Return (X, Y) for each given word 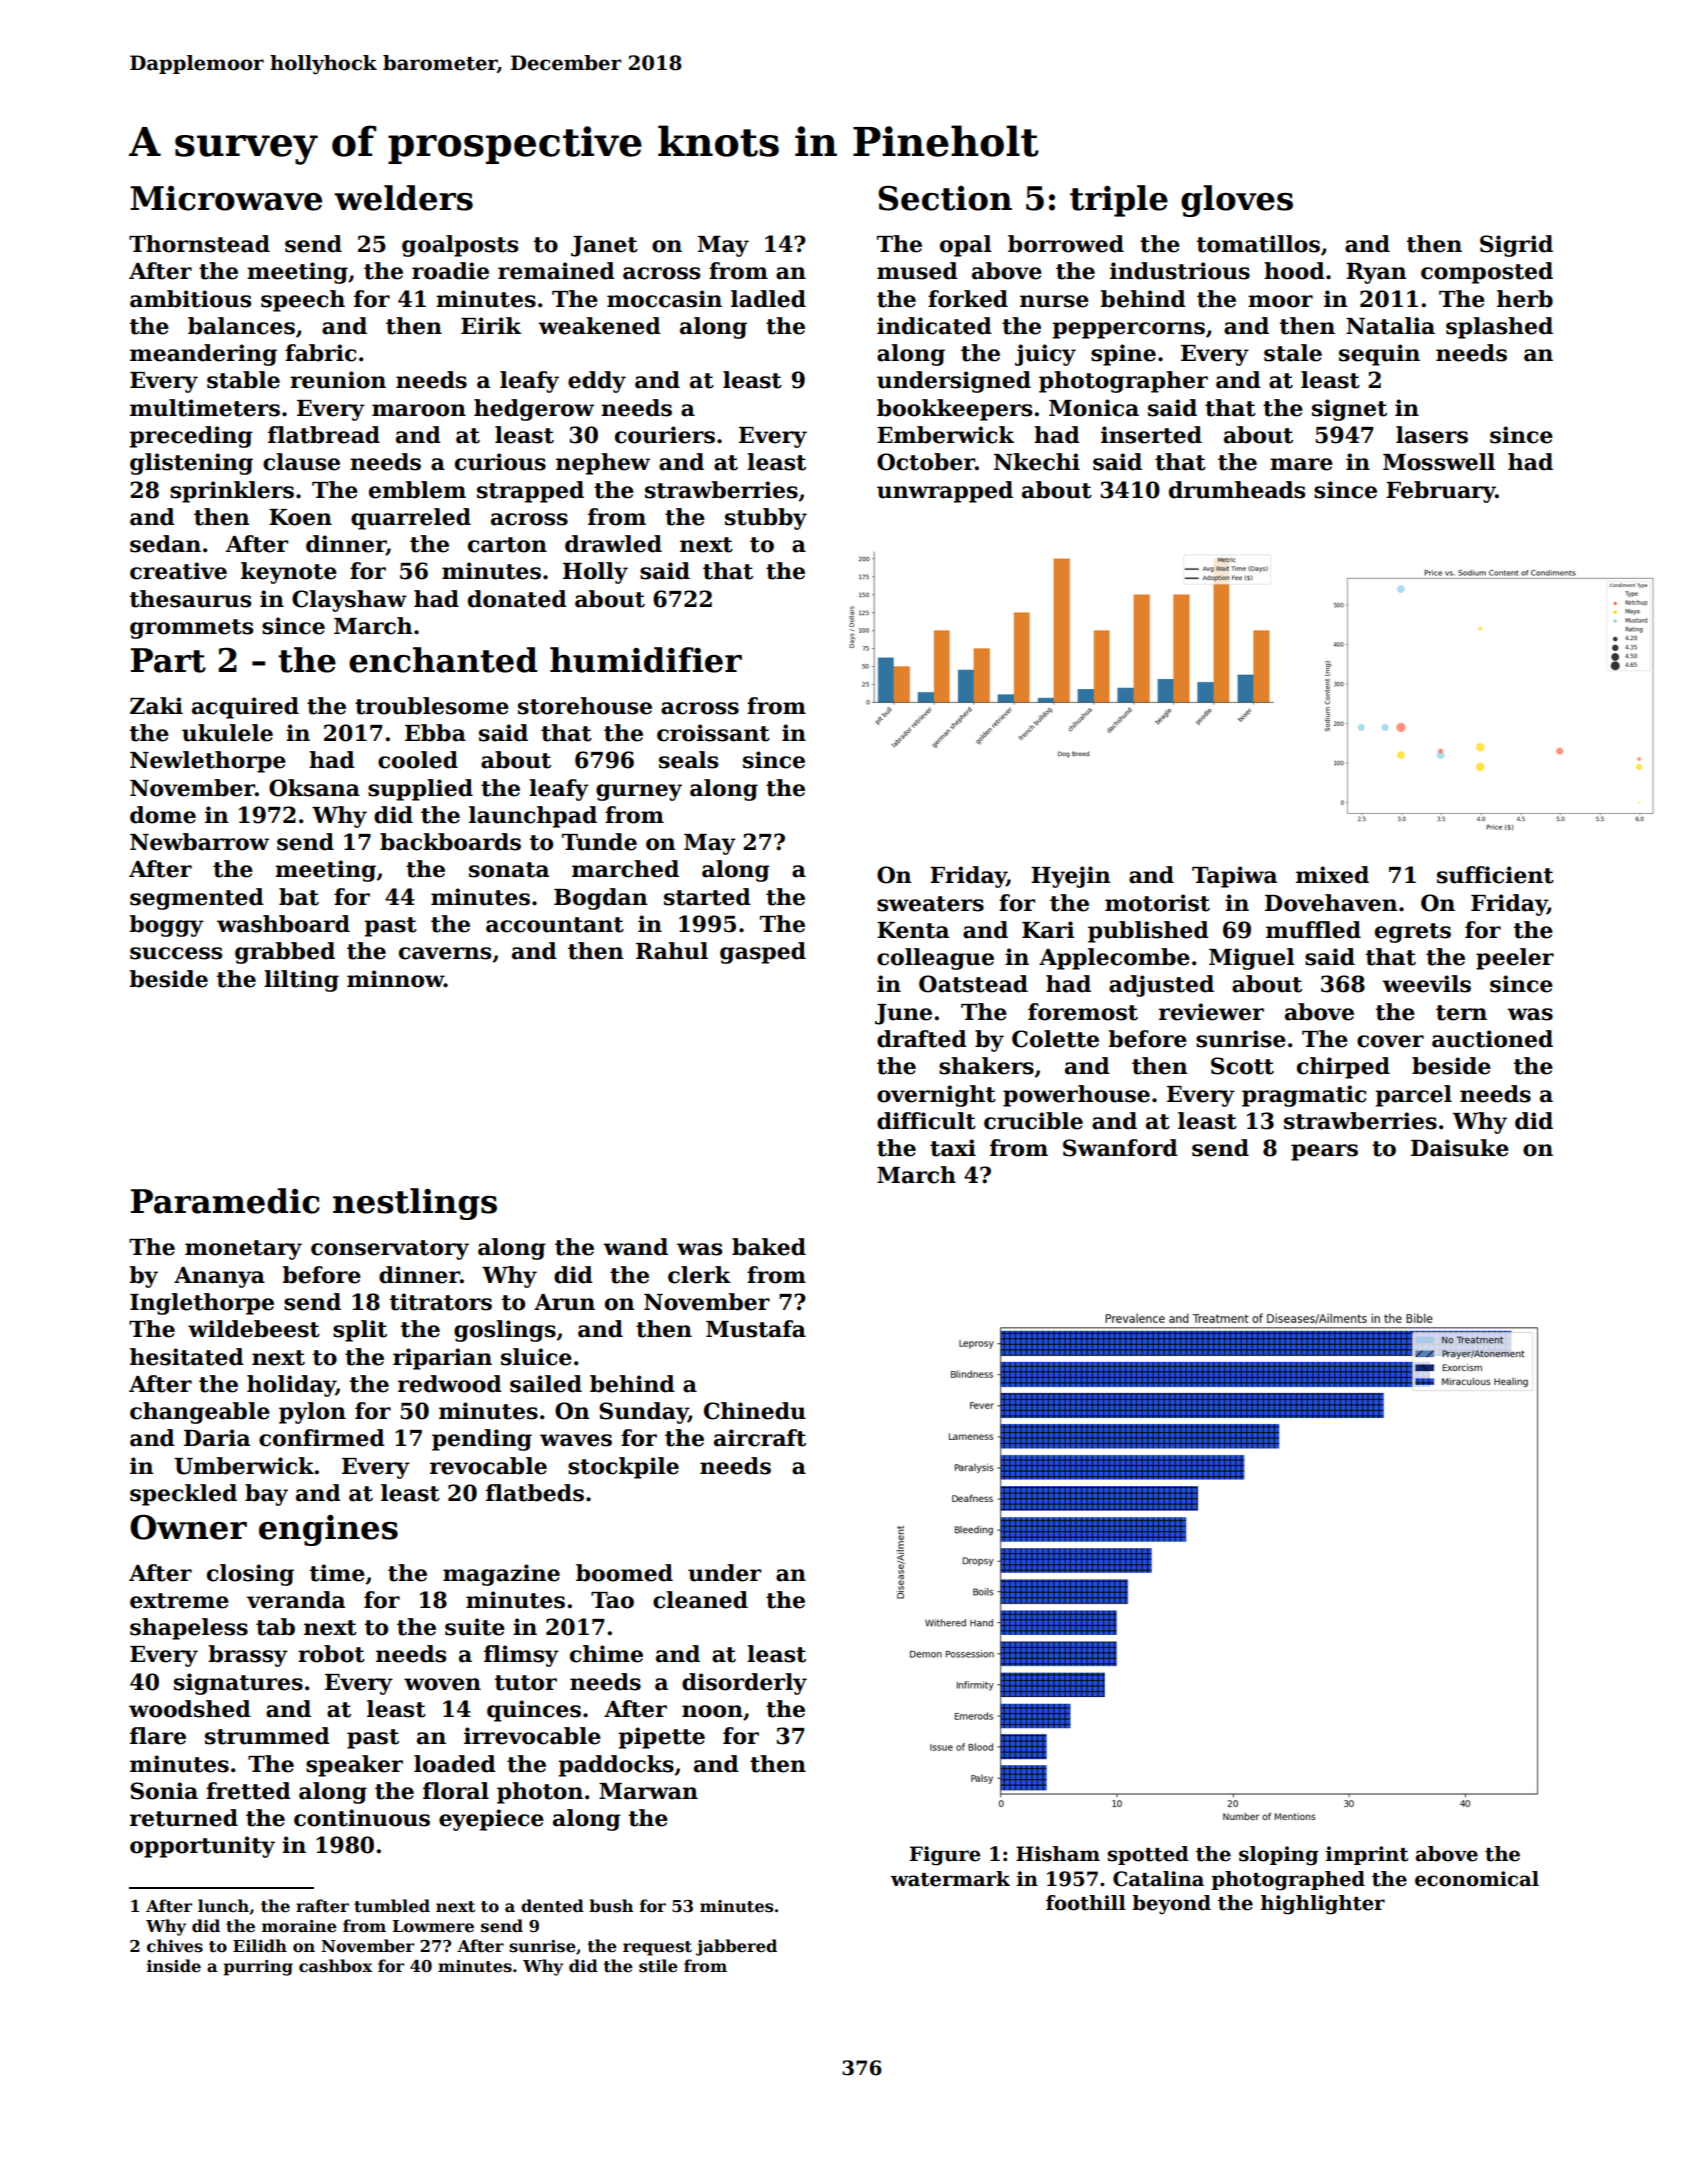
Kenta (913, 930)
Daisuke (1460, 1148)
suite (475, 1627)
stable (243, 380)
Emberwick (945, 435)
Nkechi (1037, 462)
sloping (1279, 1856)
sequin (1379, 355)
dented (552, 1906)
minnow (395, 979)
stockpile (623, 1468)
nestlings (415, 1204)
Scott (1242, 1066)
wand (635, 1247)
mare (1301, 464)
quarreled (411, 519)
